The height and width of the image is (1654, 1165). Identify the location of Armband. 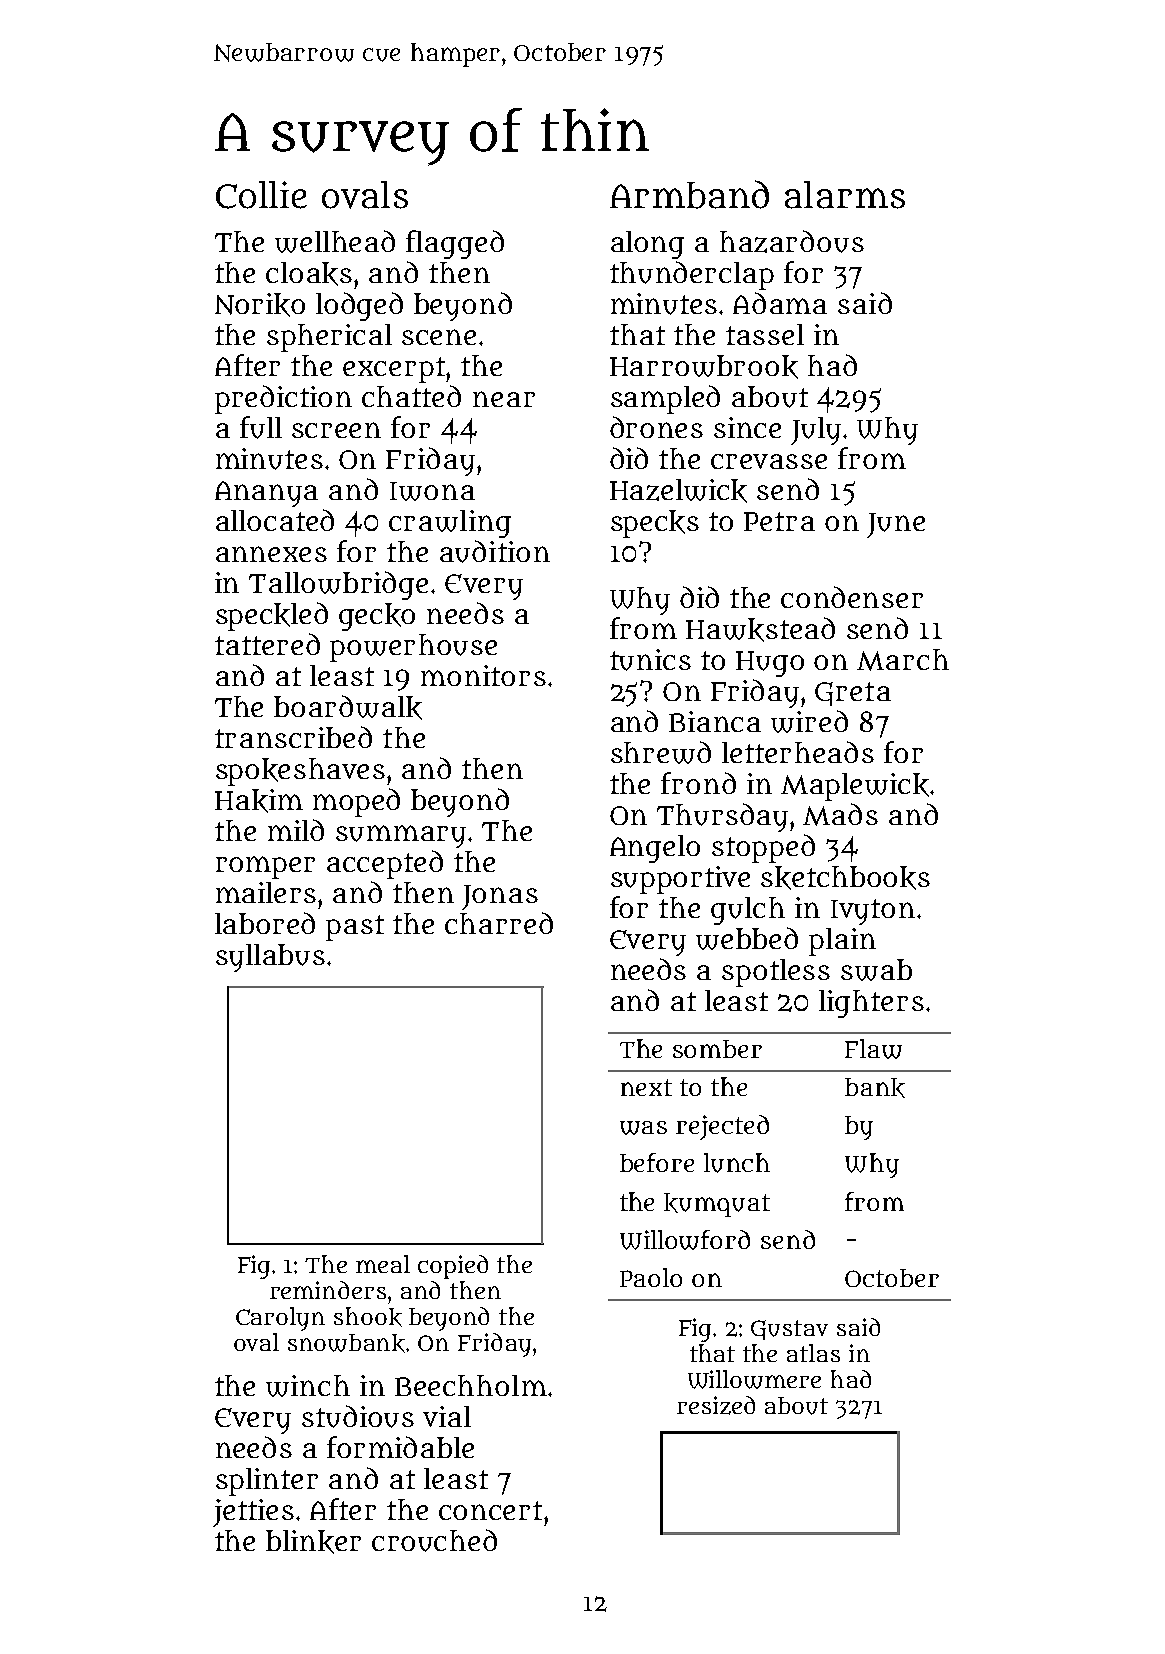
(689, 194).
